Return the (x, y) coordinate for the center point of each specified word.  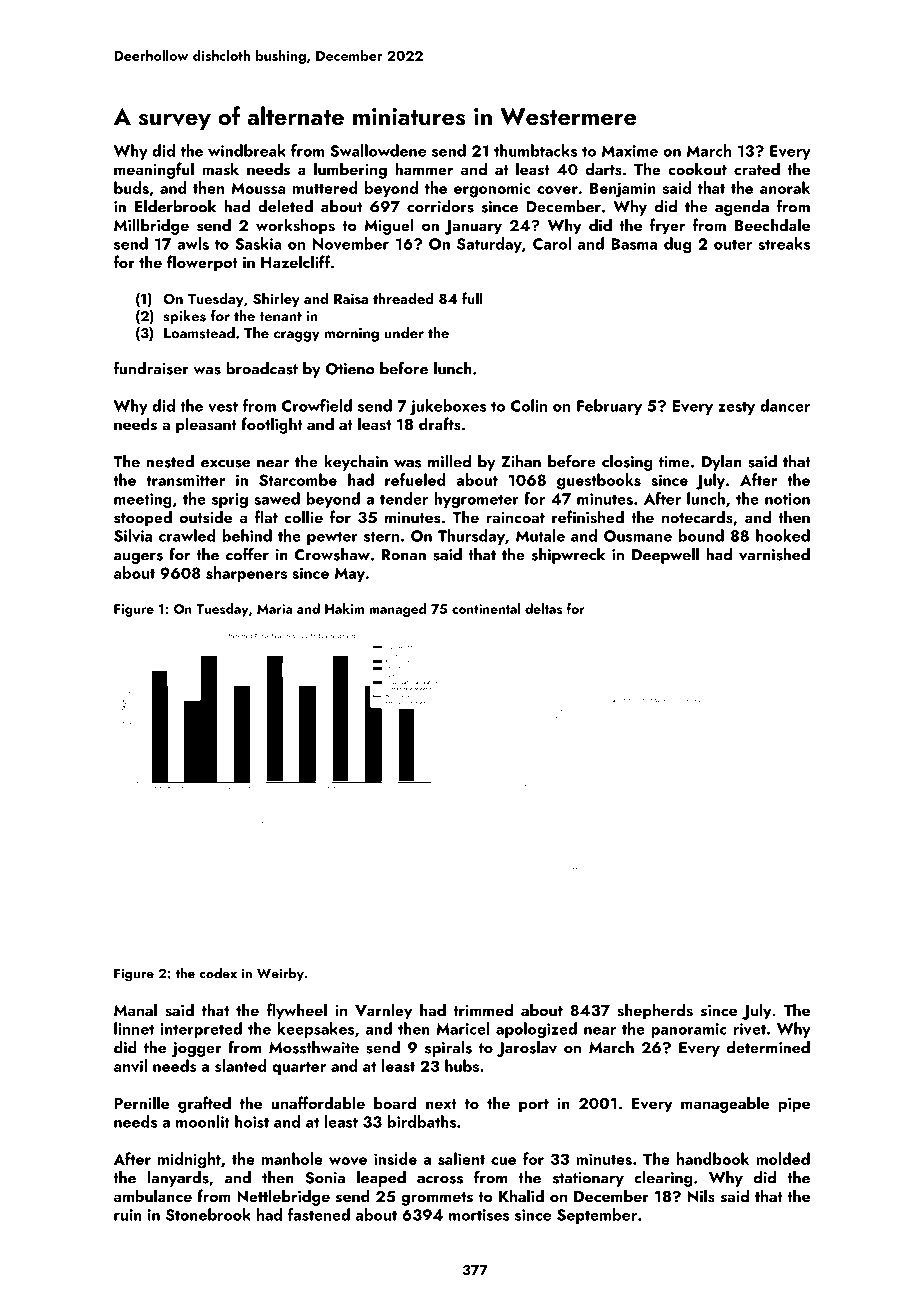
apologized (536, 1030)
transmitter (185, 480)
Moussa (258, 188)
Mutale (540, 535)
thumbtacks (535, 150)
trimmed (483, 1009)
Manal (135, 1009)
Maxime (630, 151)
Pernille (141, 1102)
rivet (749, 1029)
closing (627, 463)
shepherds (655, 1011)
